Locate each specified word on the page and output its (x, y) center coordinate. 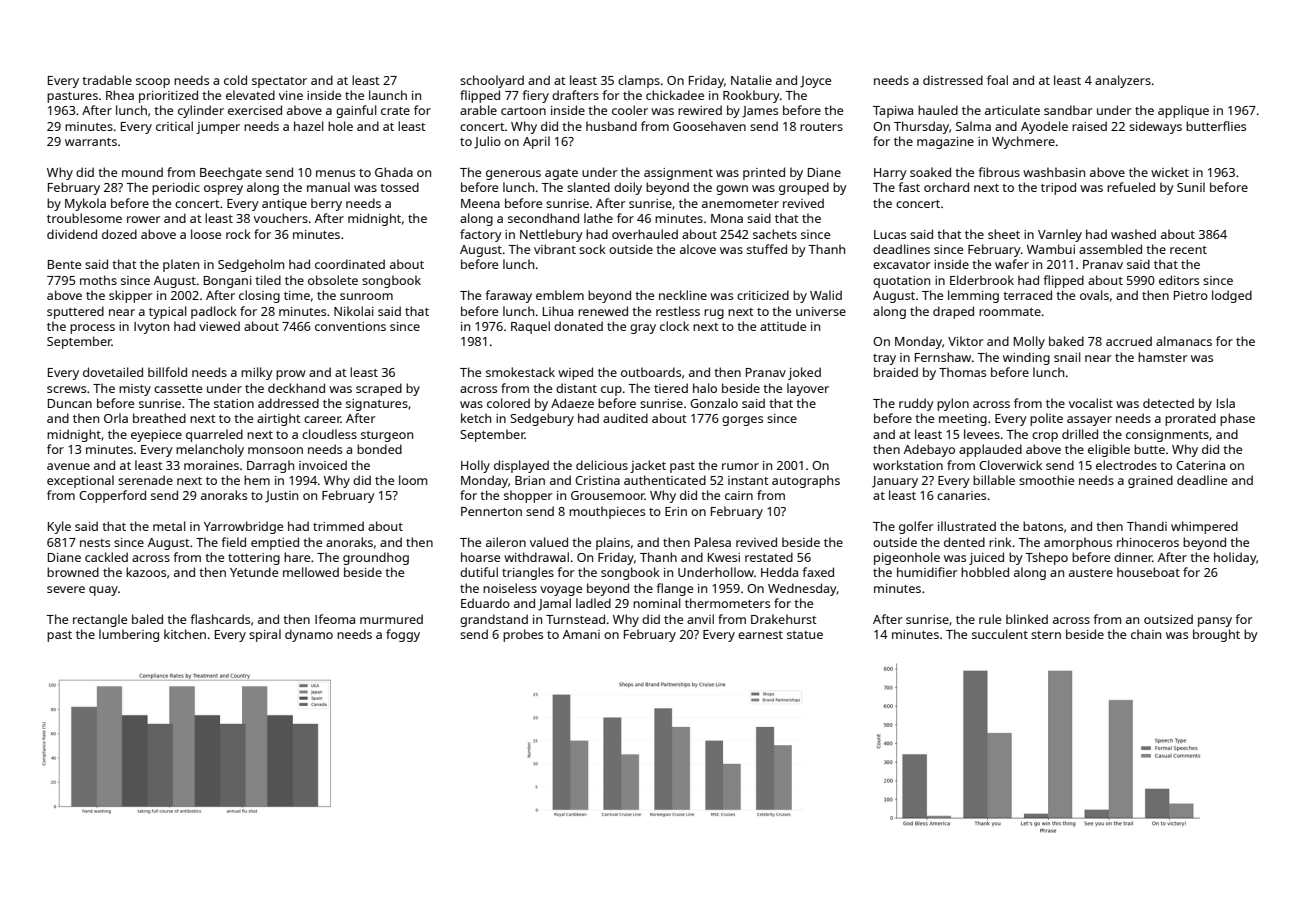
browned (73, 572)
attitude (783, 326)
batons (1043, 526)
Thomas (962, 372)
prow (291, 375)
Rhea (120, 95)
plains (613, 543)
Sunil (1191, 187)
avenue (68, 466)
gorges (742, 421)
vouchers (281, 218)
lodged (1232, 296)
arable (478, 110)
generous (513, 175)
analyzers (1123, 81)
